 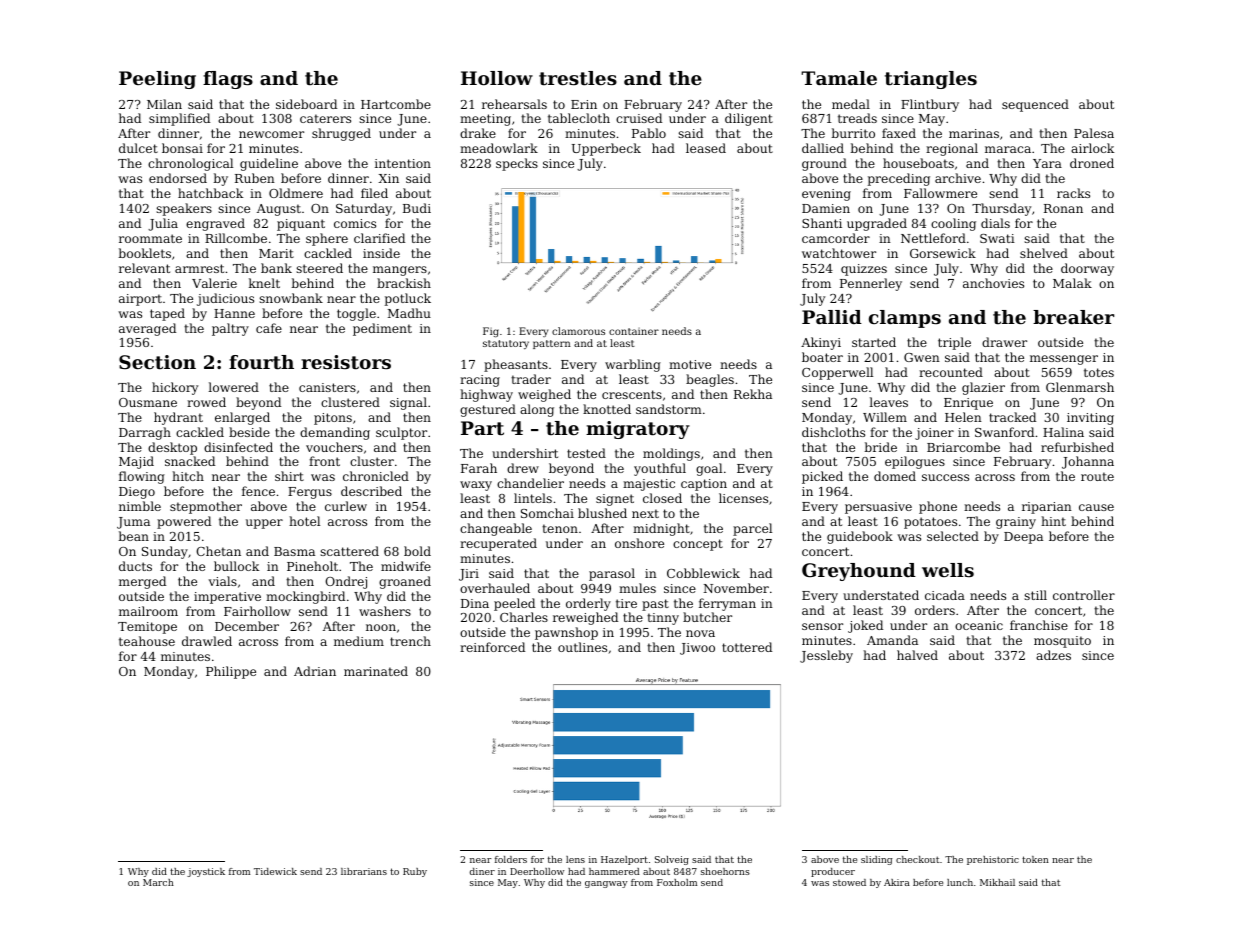 What do you see at coordinates (1044, 253) in the page?
I see `shelved` at bounding box center [1044, 253].
